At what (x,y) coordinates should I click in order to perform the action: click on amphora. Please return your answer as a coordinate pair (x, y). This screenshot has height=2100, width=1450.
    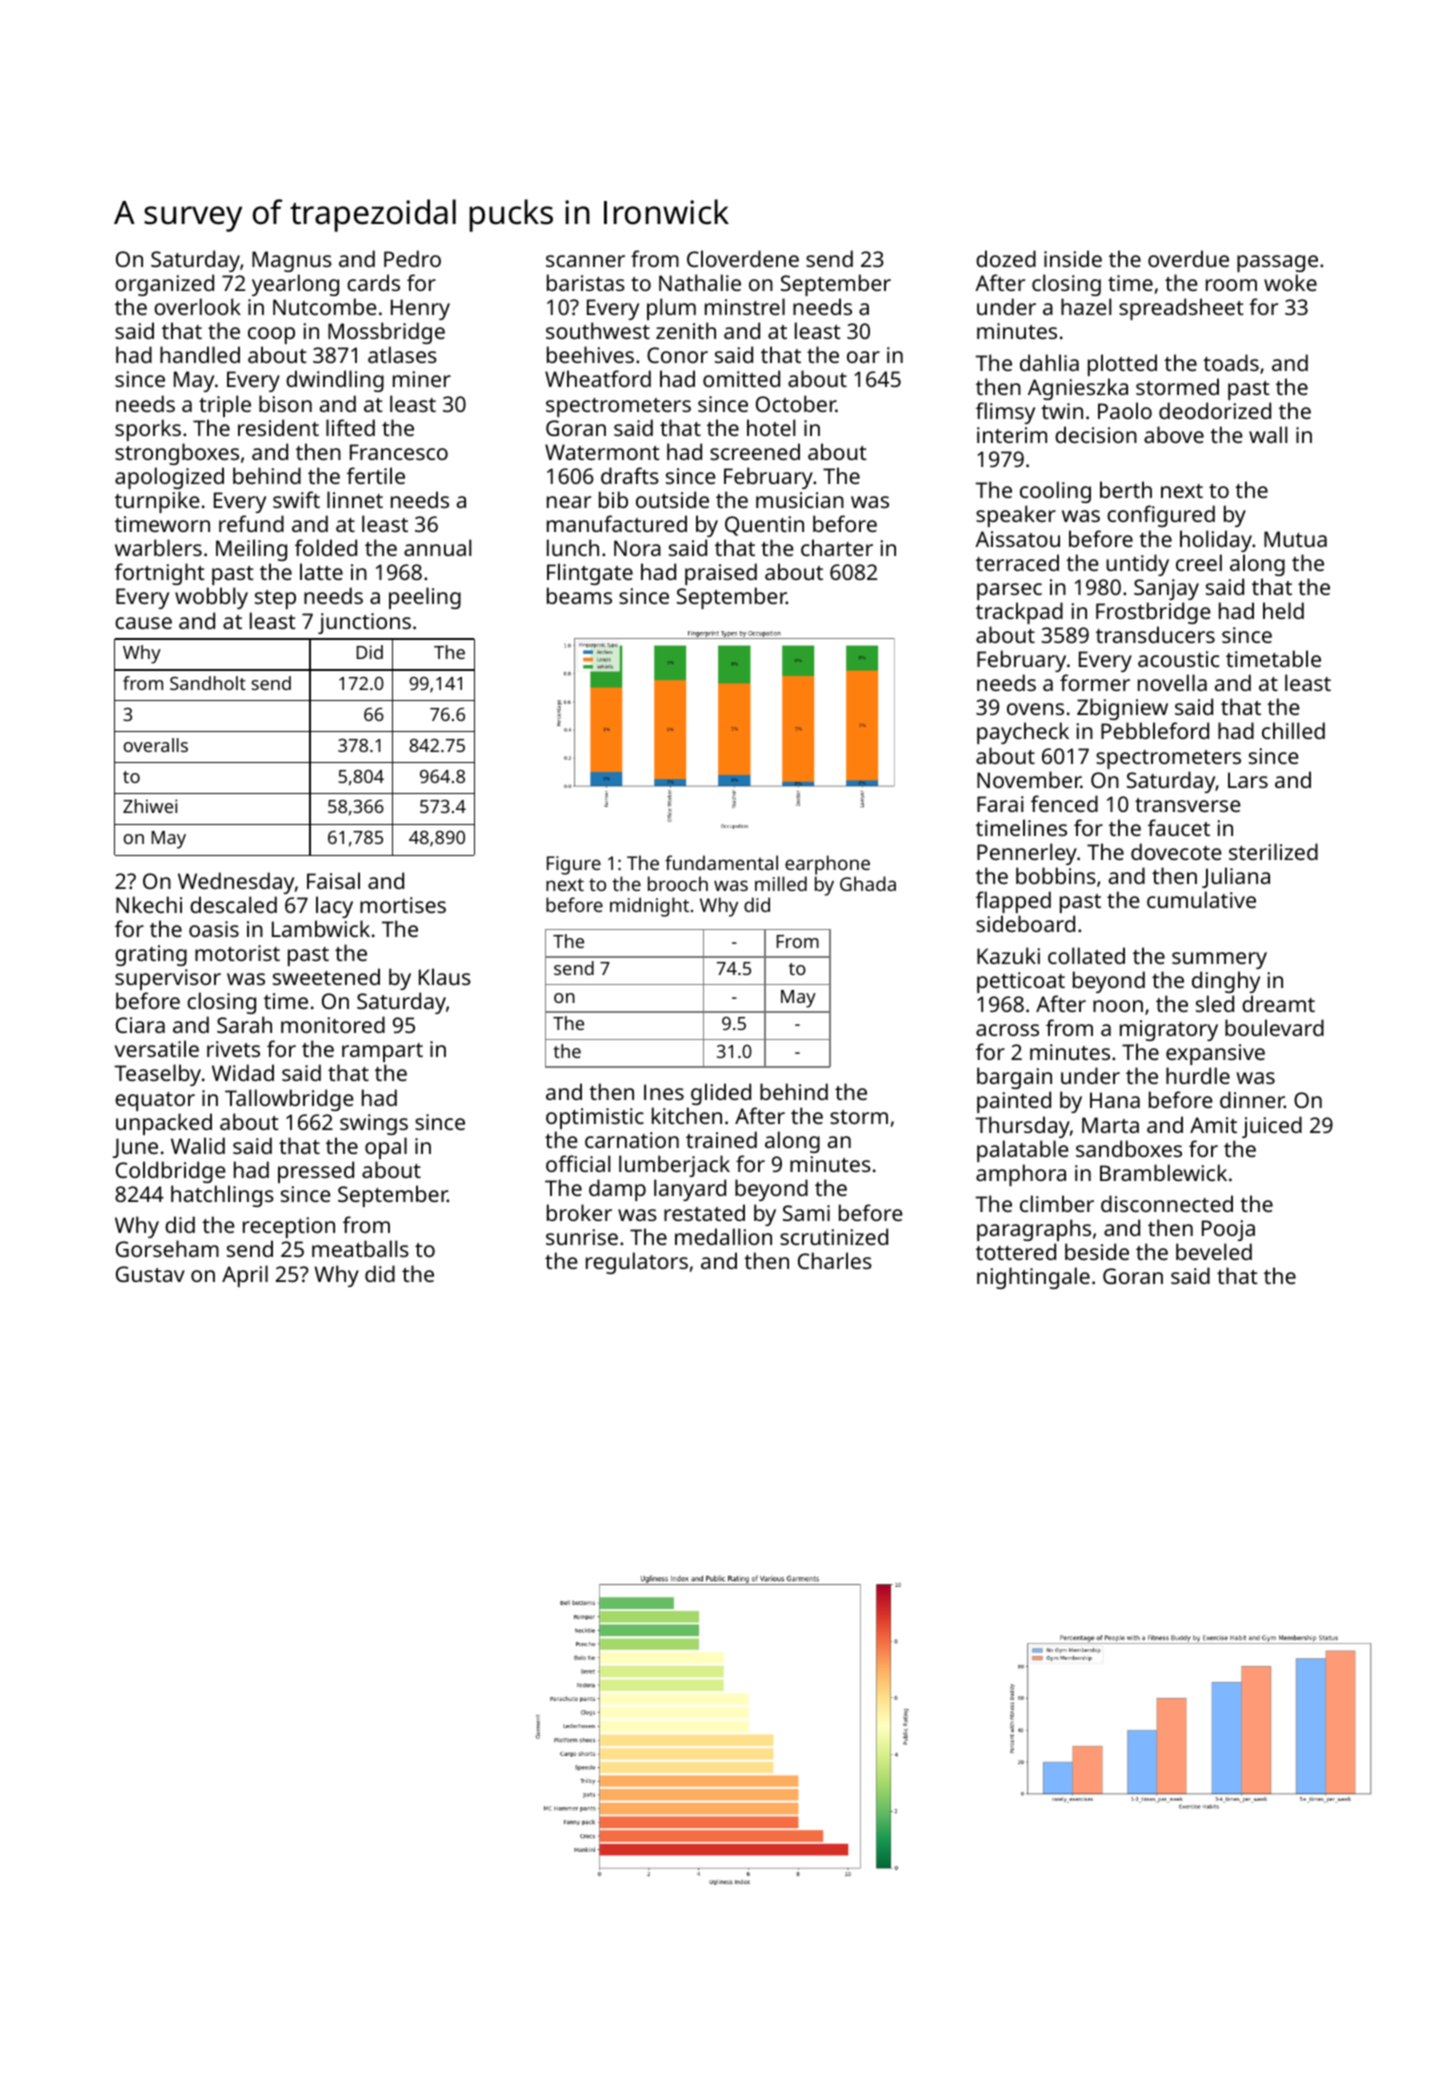
    Looking at the image, I should click on (1021, 1175).
